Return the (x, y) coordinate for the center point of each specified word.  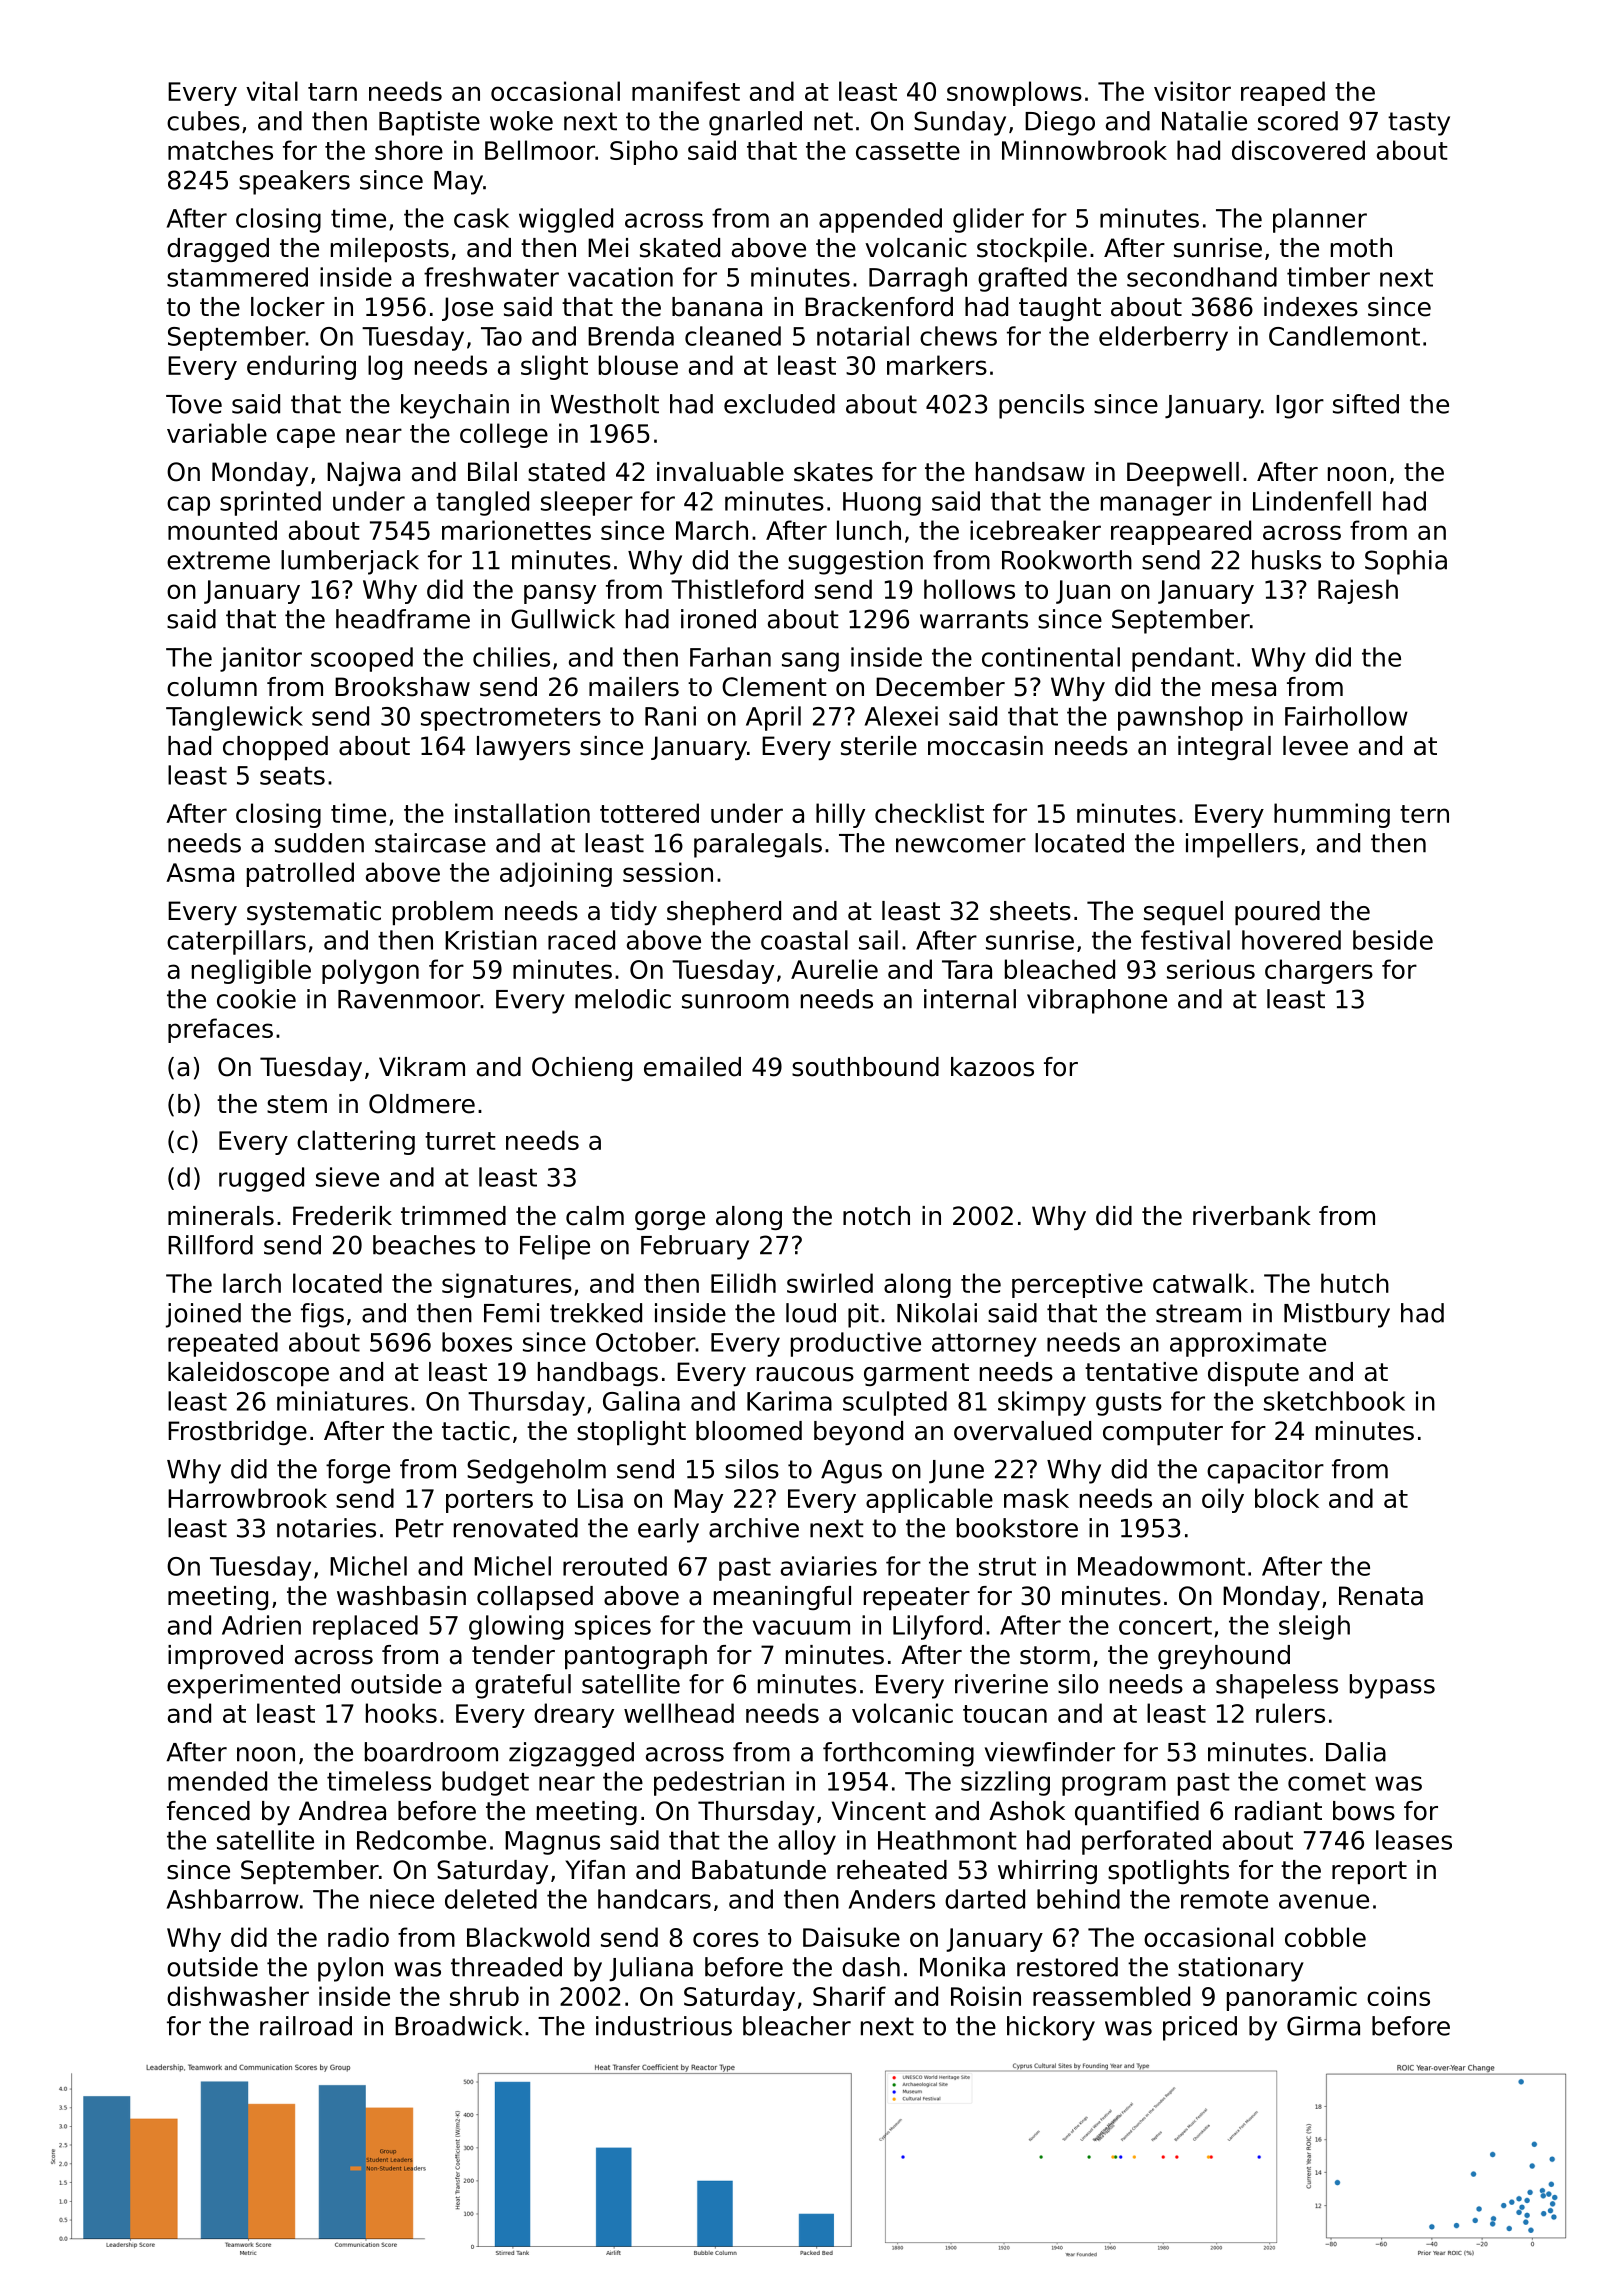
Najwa (363, 474)
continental (1051, 657)
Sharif (849, 1996)
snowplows (1014, 93)
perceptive (1077, 1285)
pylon (350, 1969)
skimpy (1042, 1403)
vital (272, 91)
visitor (1192, 91)
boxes (477, 1342)
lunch (869, 530)
